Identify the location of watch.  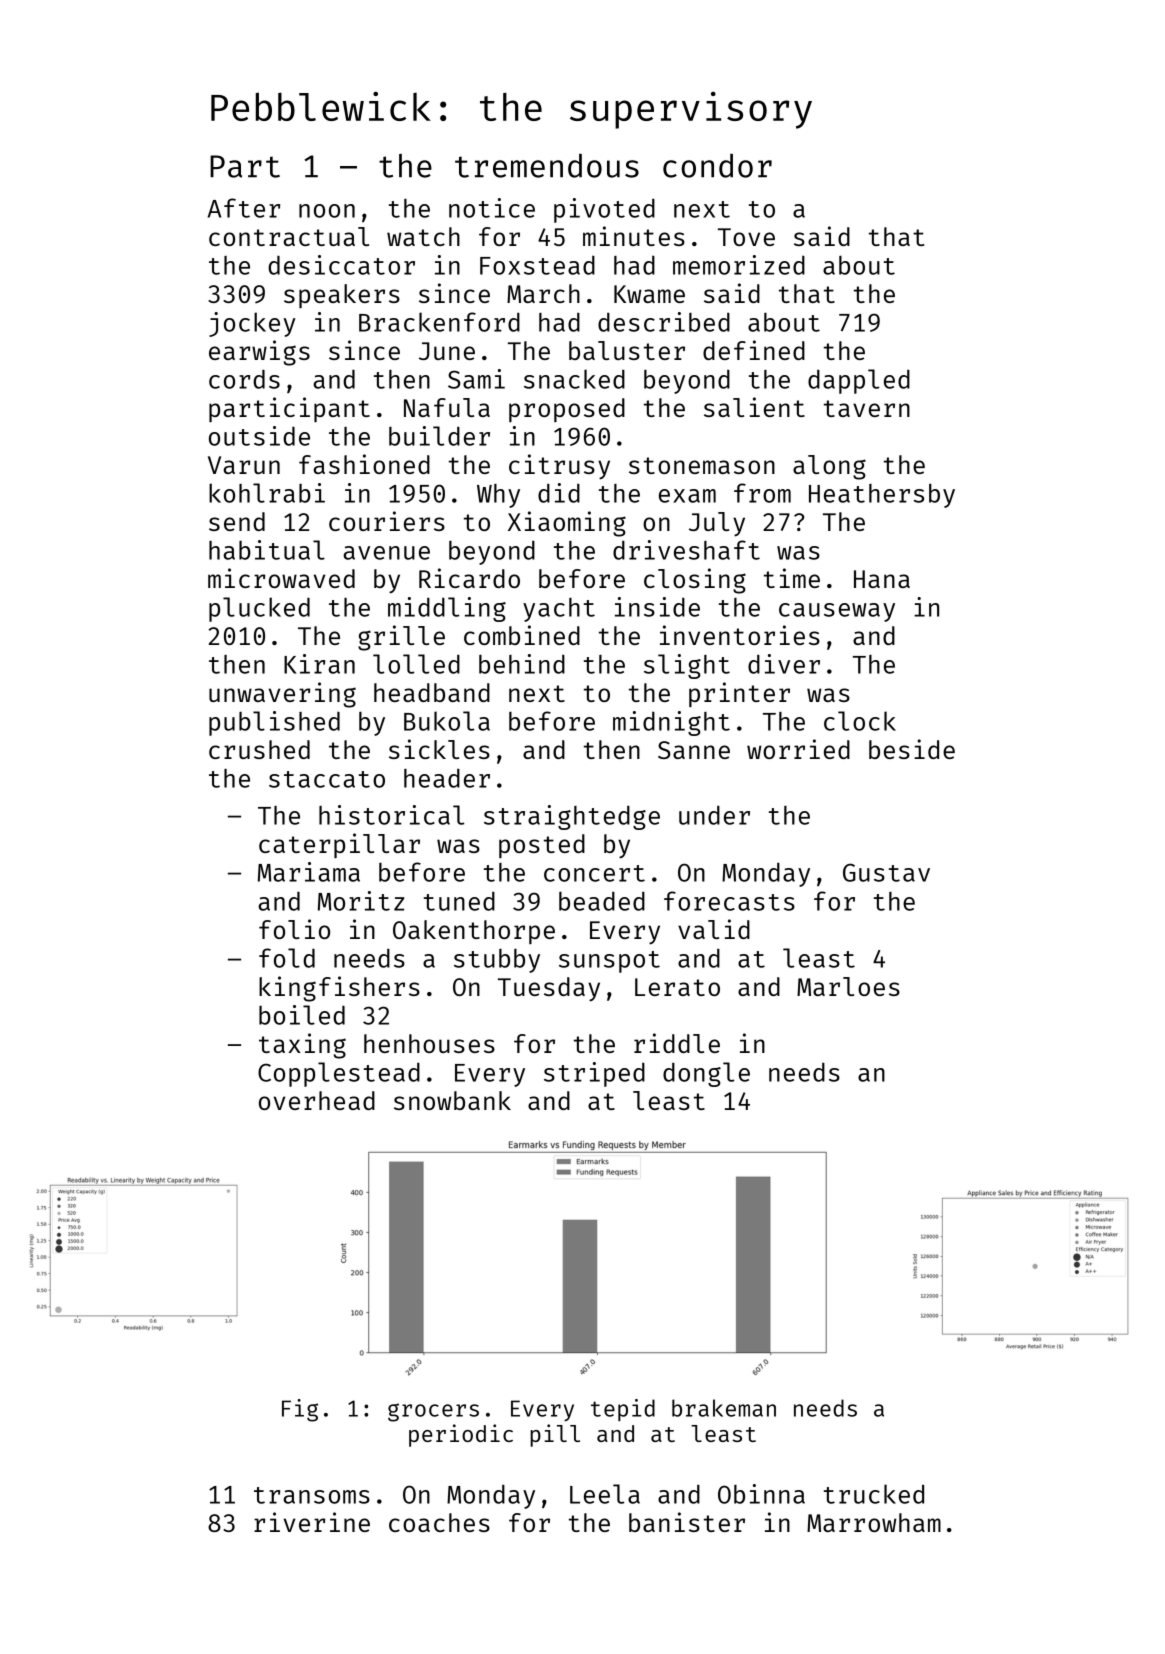
(423, 236).
